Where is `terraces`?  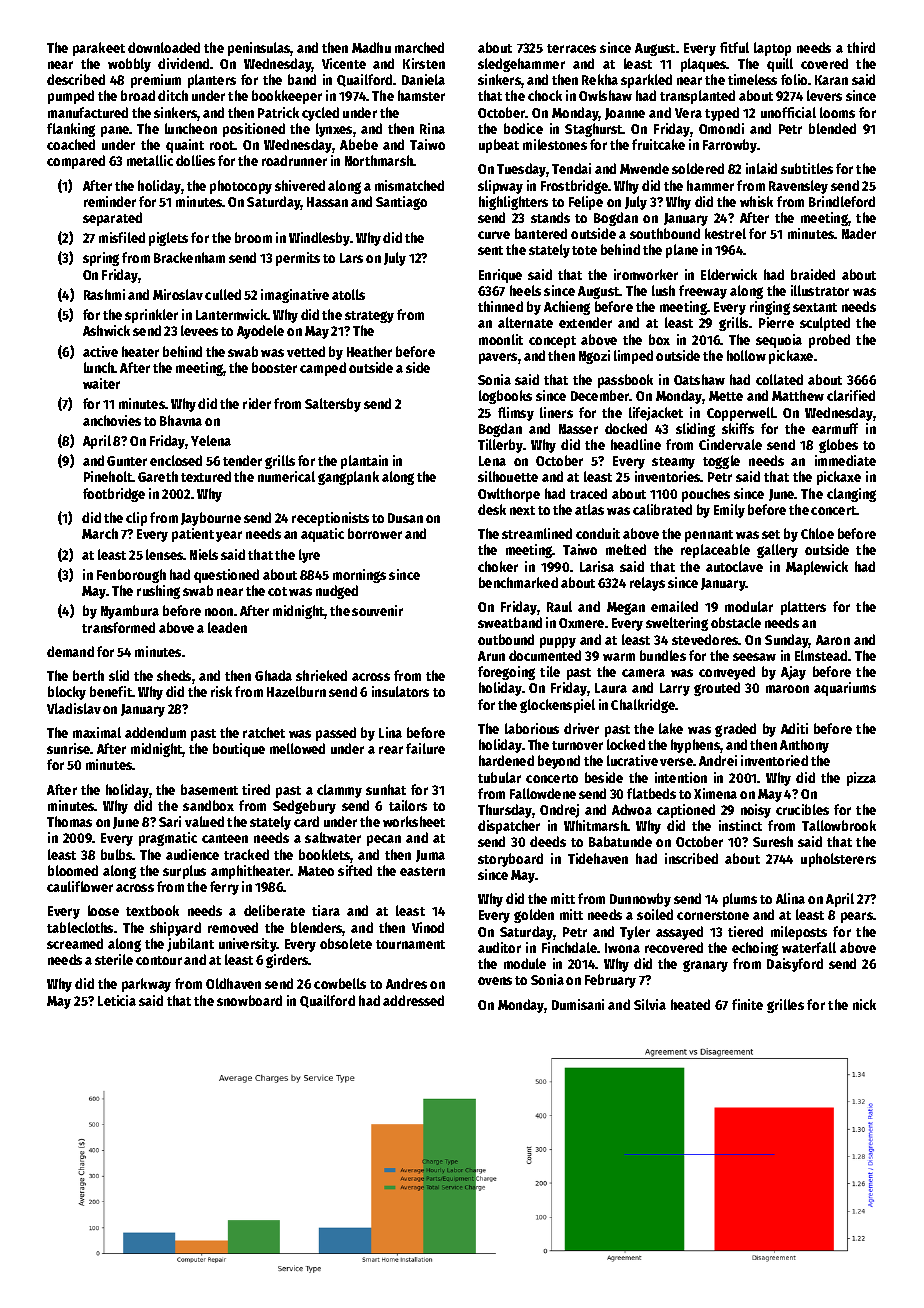 terraces is located at coordinates (571, 48).
